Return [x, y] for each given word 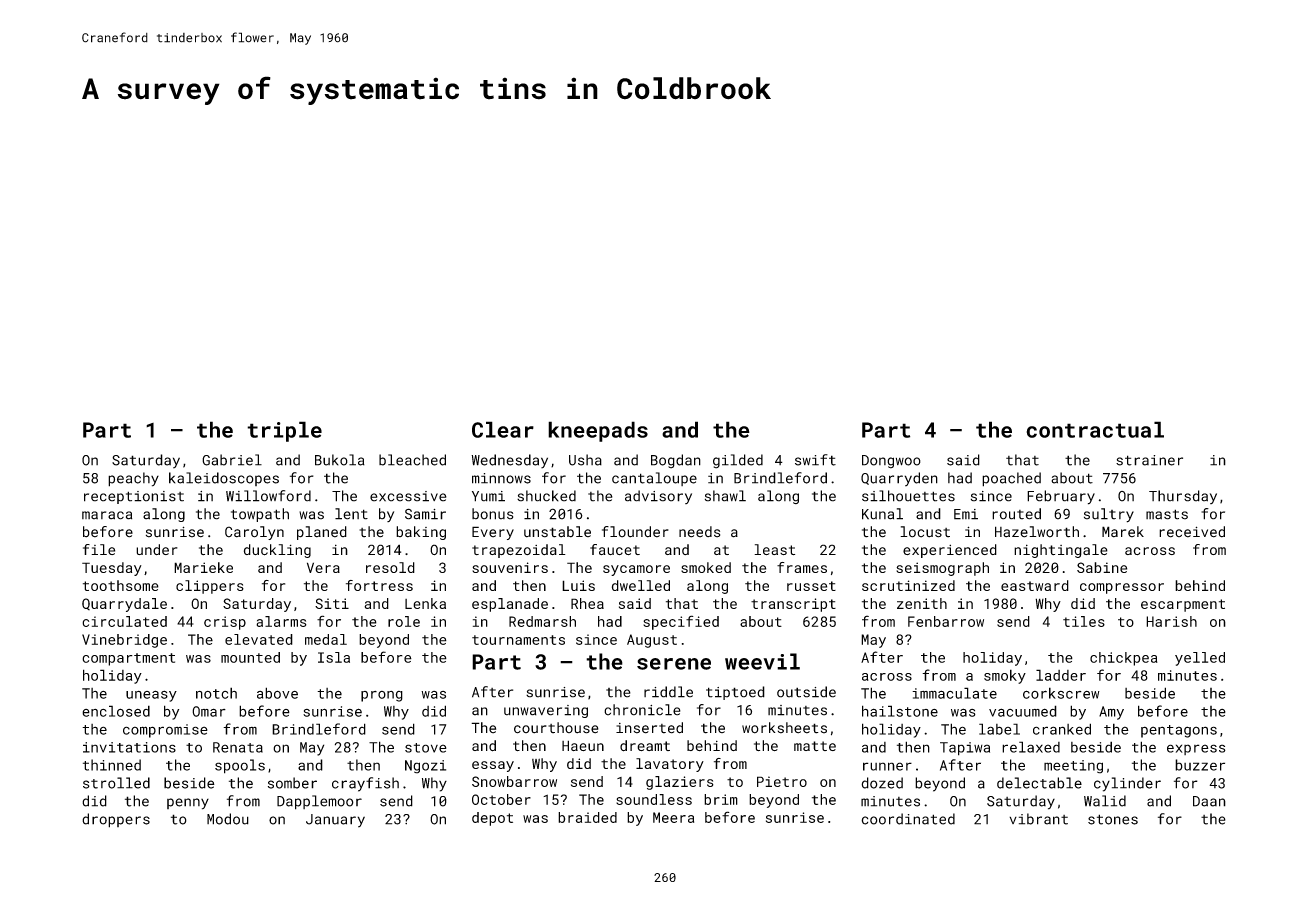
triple [284, 431]
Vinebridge [124, 641]
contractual [1095, 429]
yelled [1200, 659]
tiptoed [735, 693]
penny [188, 804]
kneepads [598, 431]
